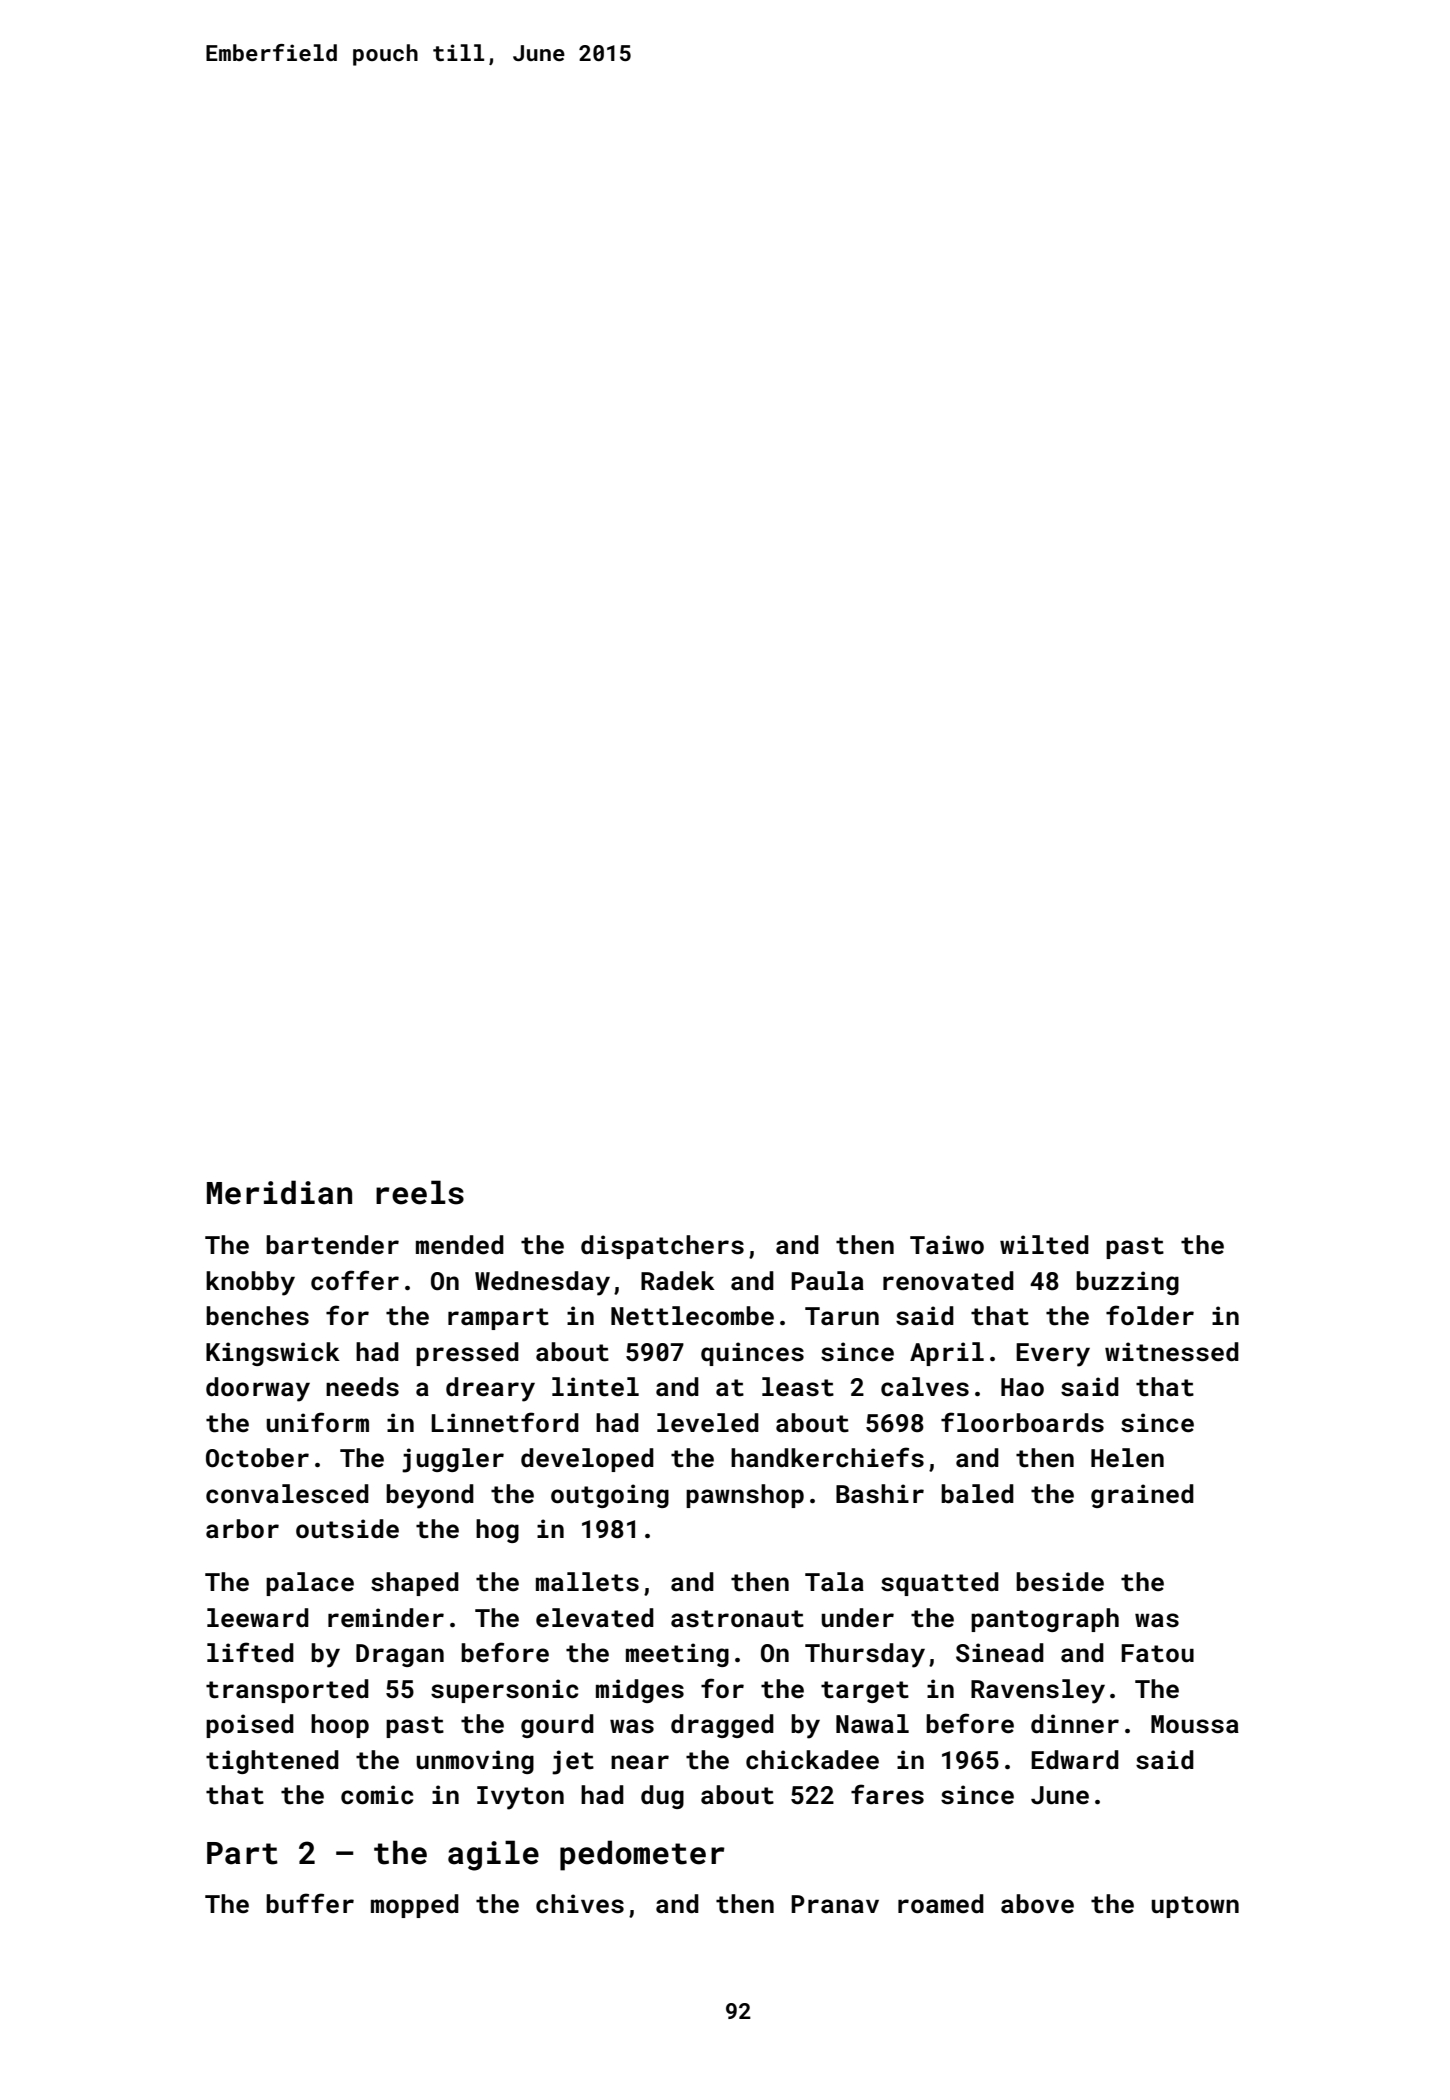  Describe the element at coordinates (752, 1354) in the document. I see `quinces` at that location.
